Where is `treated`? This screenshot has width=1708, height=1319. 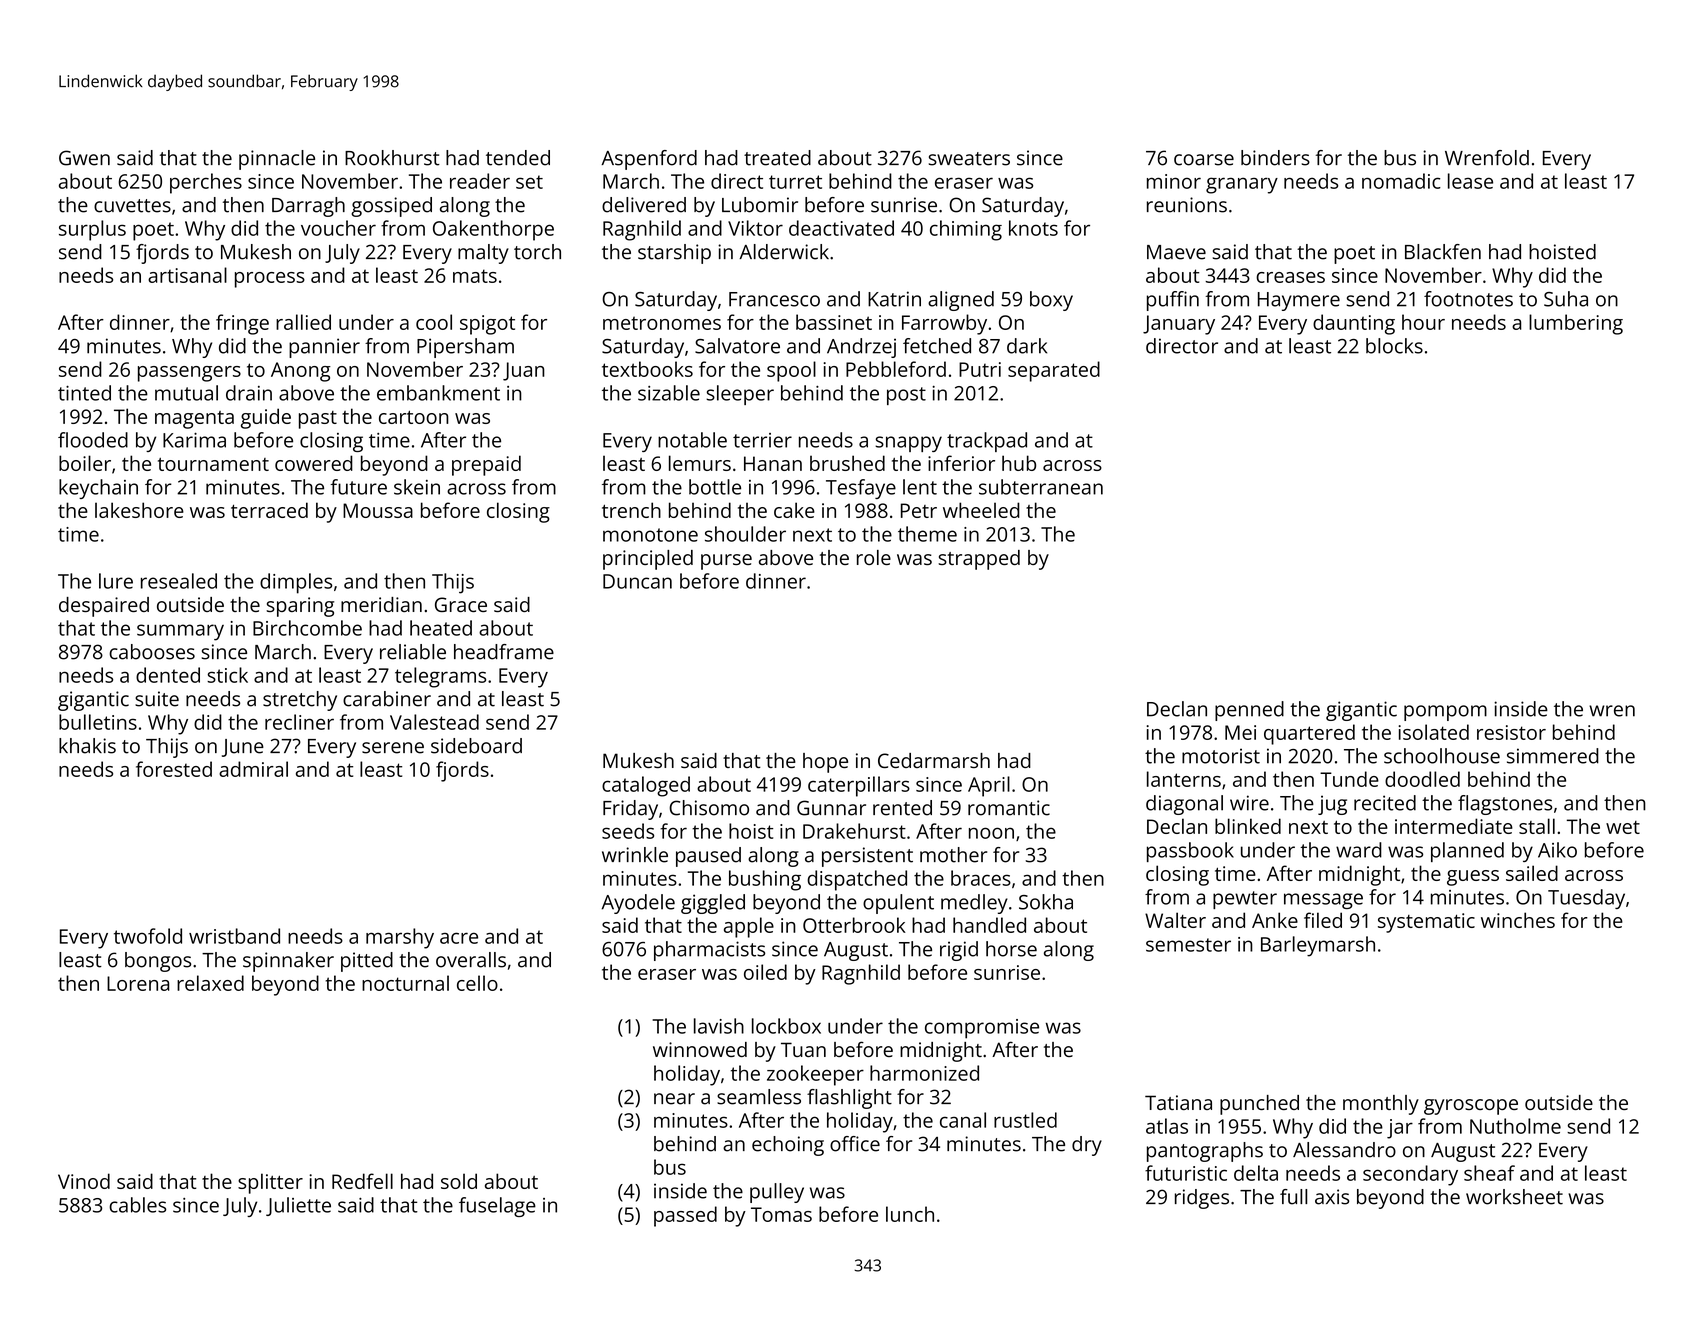
treated is located at coordinates (777, 158).
